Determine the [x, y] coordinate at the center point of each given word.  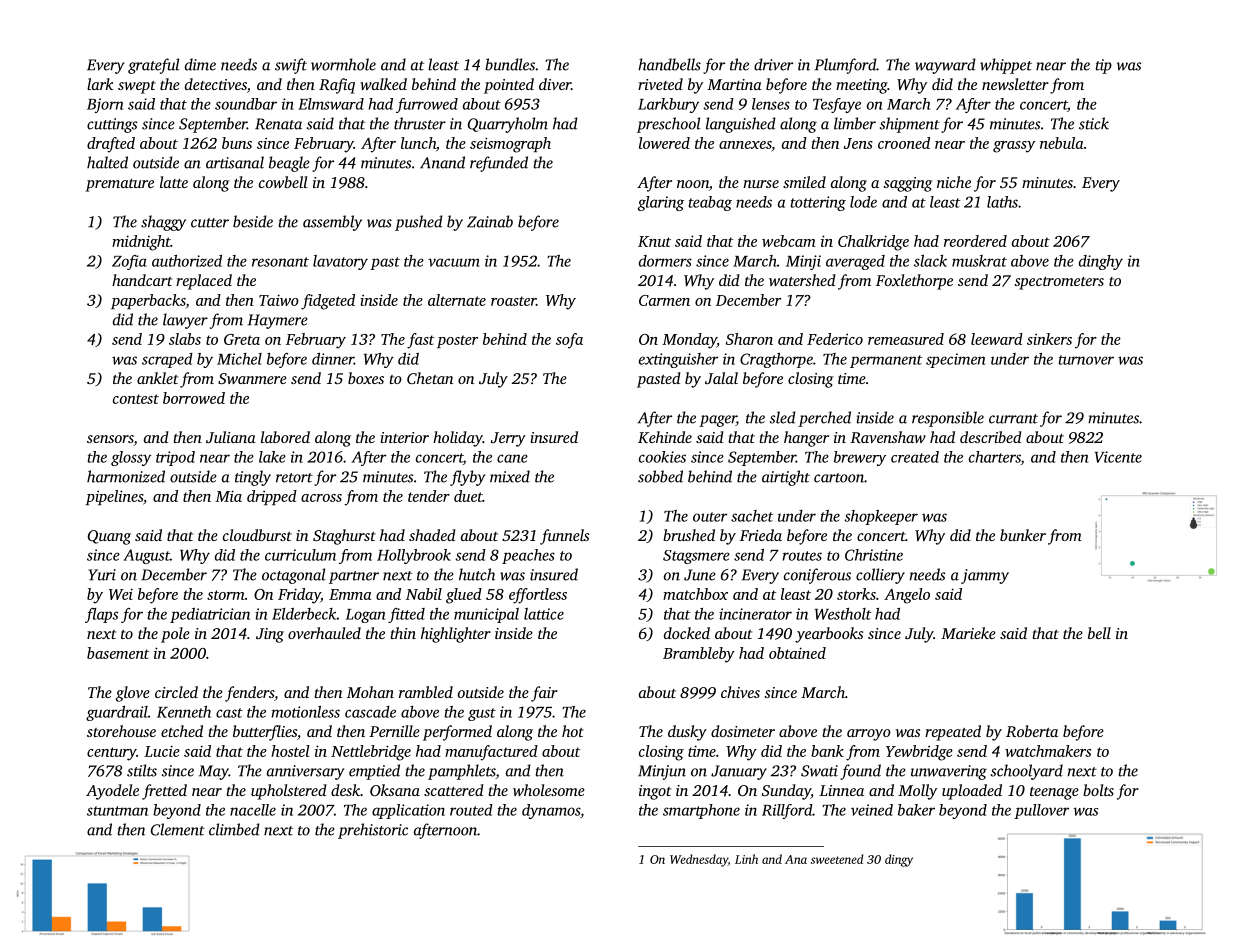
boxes [366, 378]
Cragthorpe [776, 360]
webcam [789, 241]
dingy [899, 860]
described [991, 437]
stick [1094, 123]
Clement [178, 829]
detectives [216, 84]
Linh [746, 859]
